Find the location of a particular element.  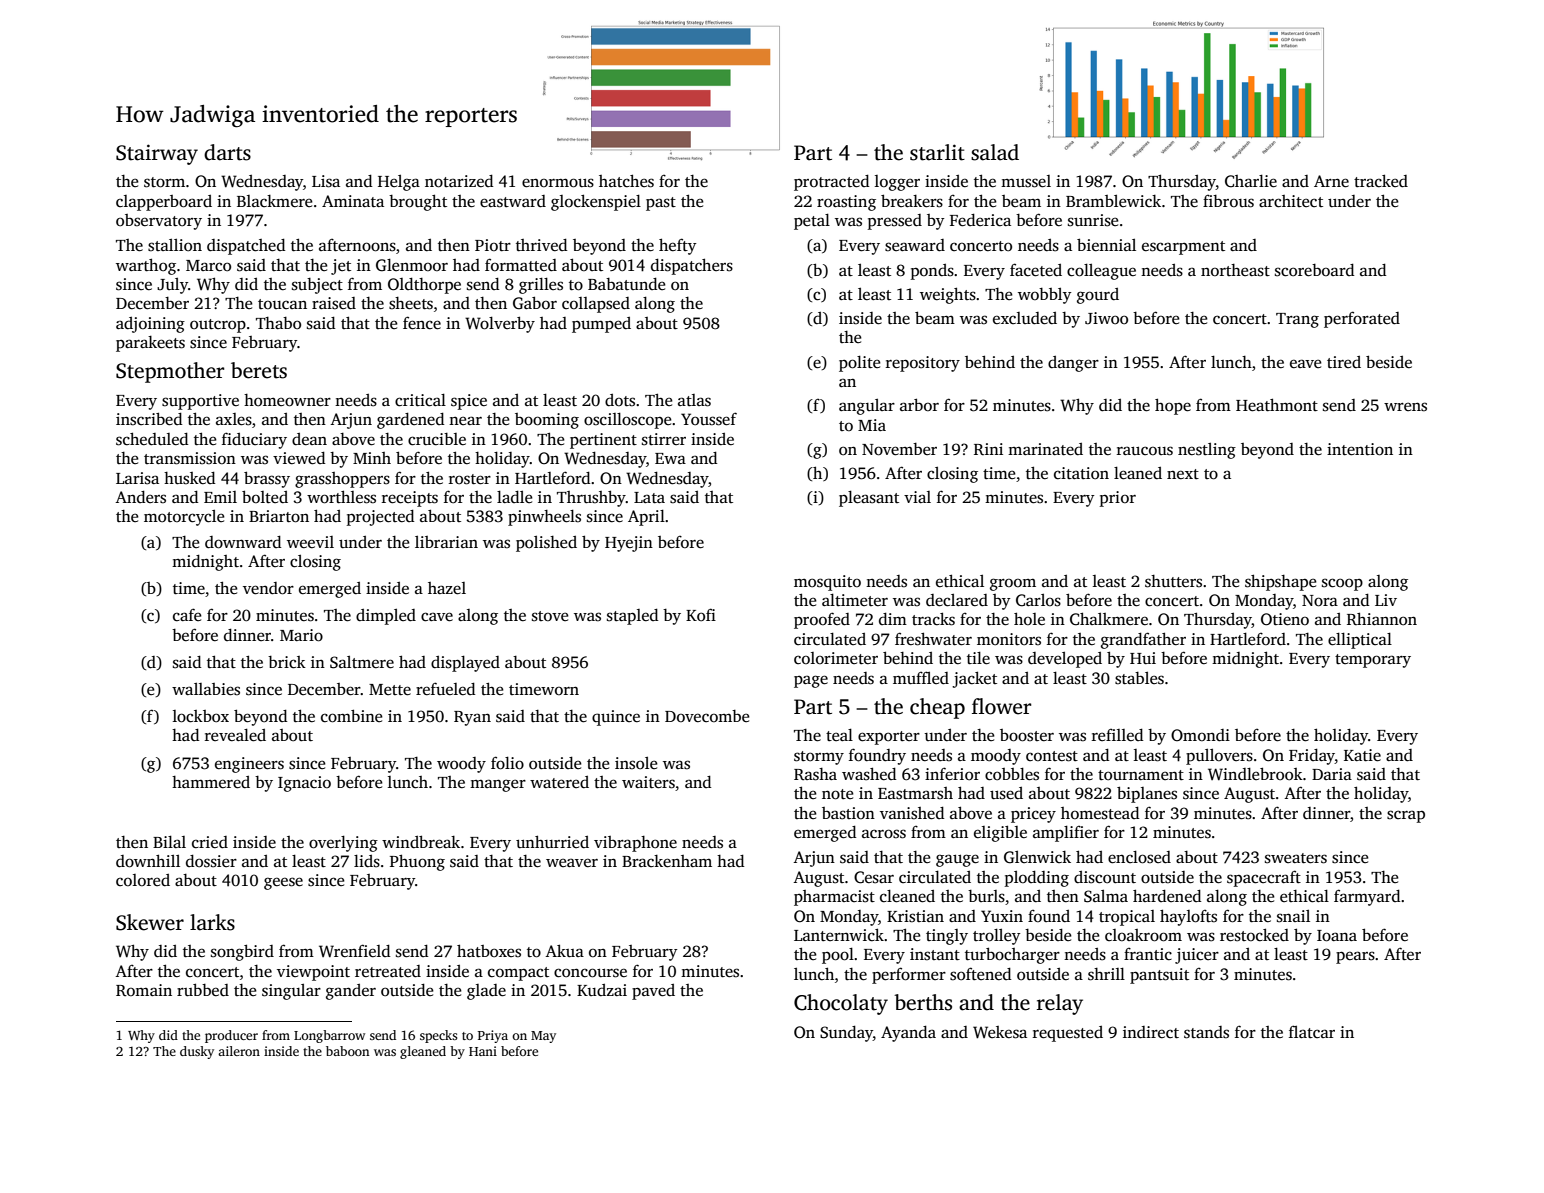

adjoining is located at coordinates (150, 325).
